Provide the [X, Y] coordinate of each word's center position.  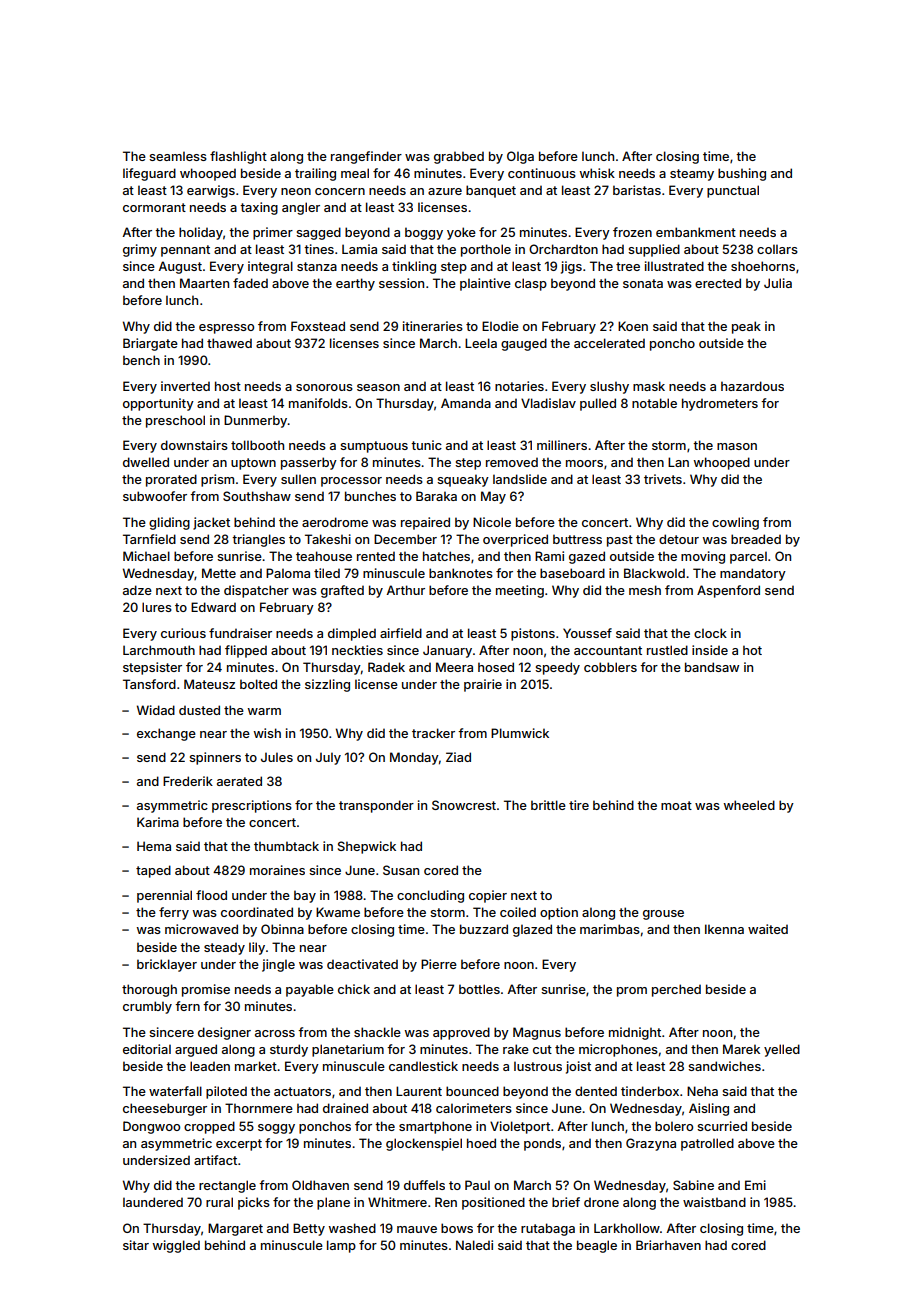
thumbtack [286, 846]
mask [649, 386]
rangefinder [366, 157]
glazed [532, 930]
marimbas [610, 929]
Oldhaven [320, 1185]
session [401, 283]
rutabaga [548, 1229]
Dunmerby [256, 421]
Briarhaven [668, 1245]
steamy [692, 175]
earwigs [211, 191]
